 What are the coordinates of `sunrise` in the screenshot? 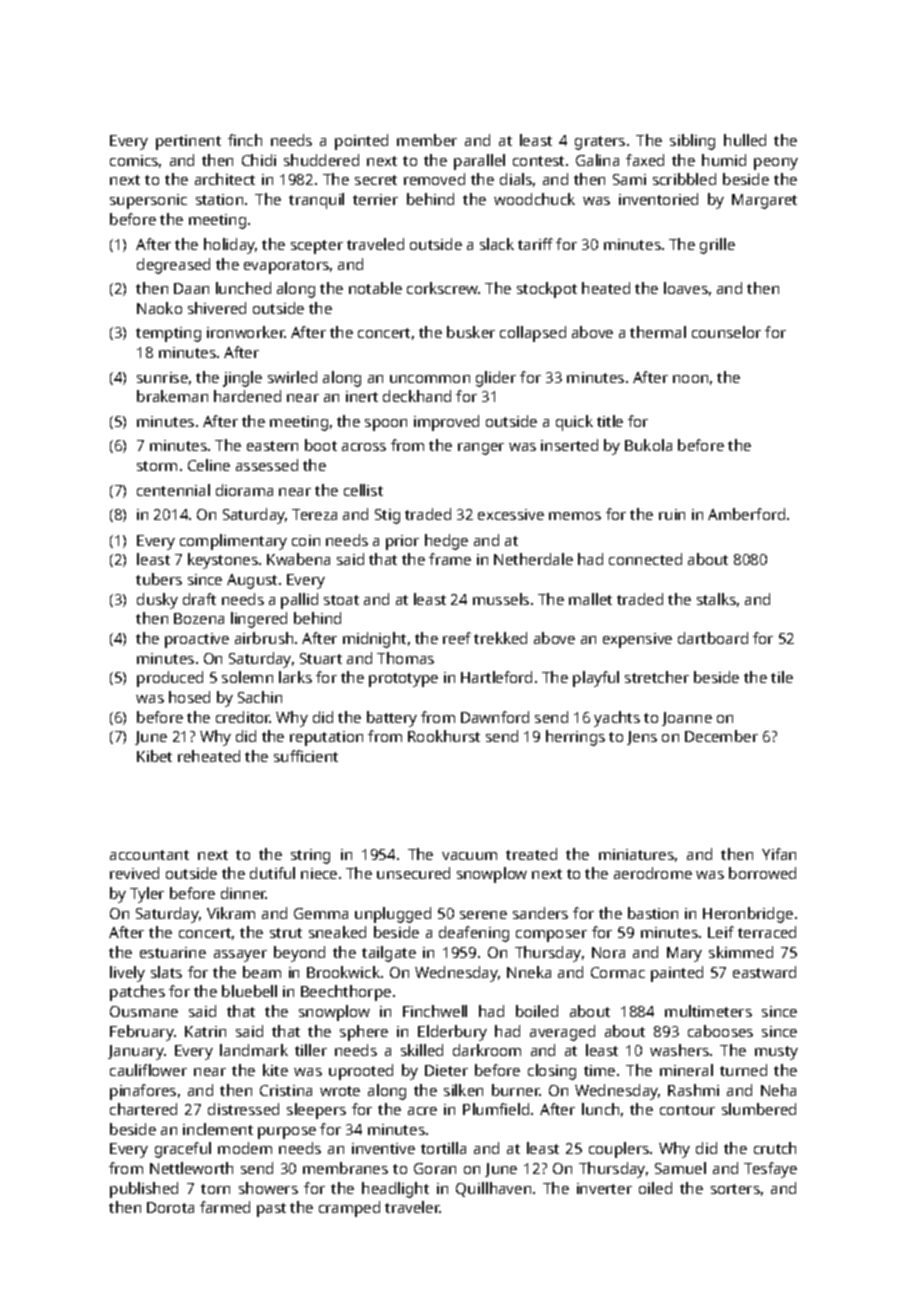 It's located at (162, 377).
